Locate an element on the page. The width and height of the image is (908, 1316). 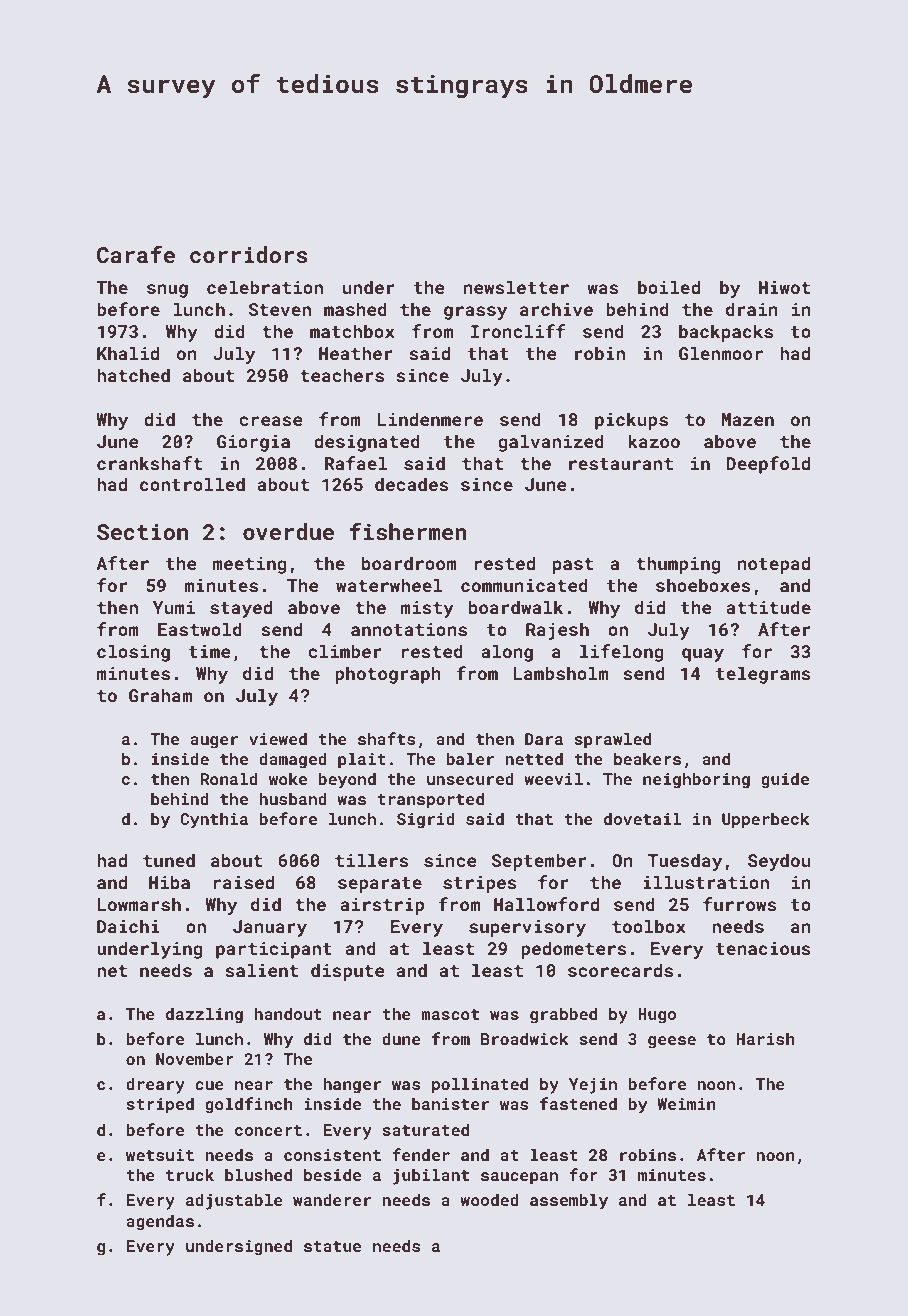
mashed is located at coordinates (355, 309).
